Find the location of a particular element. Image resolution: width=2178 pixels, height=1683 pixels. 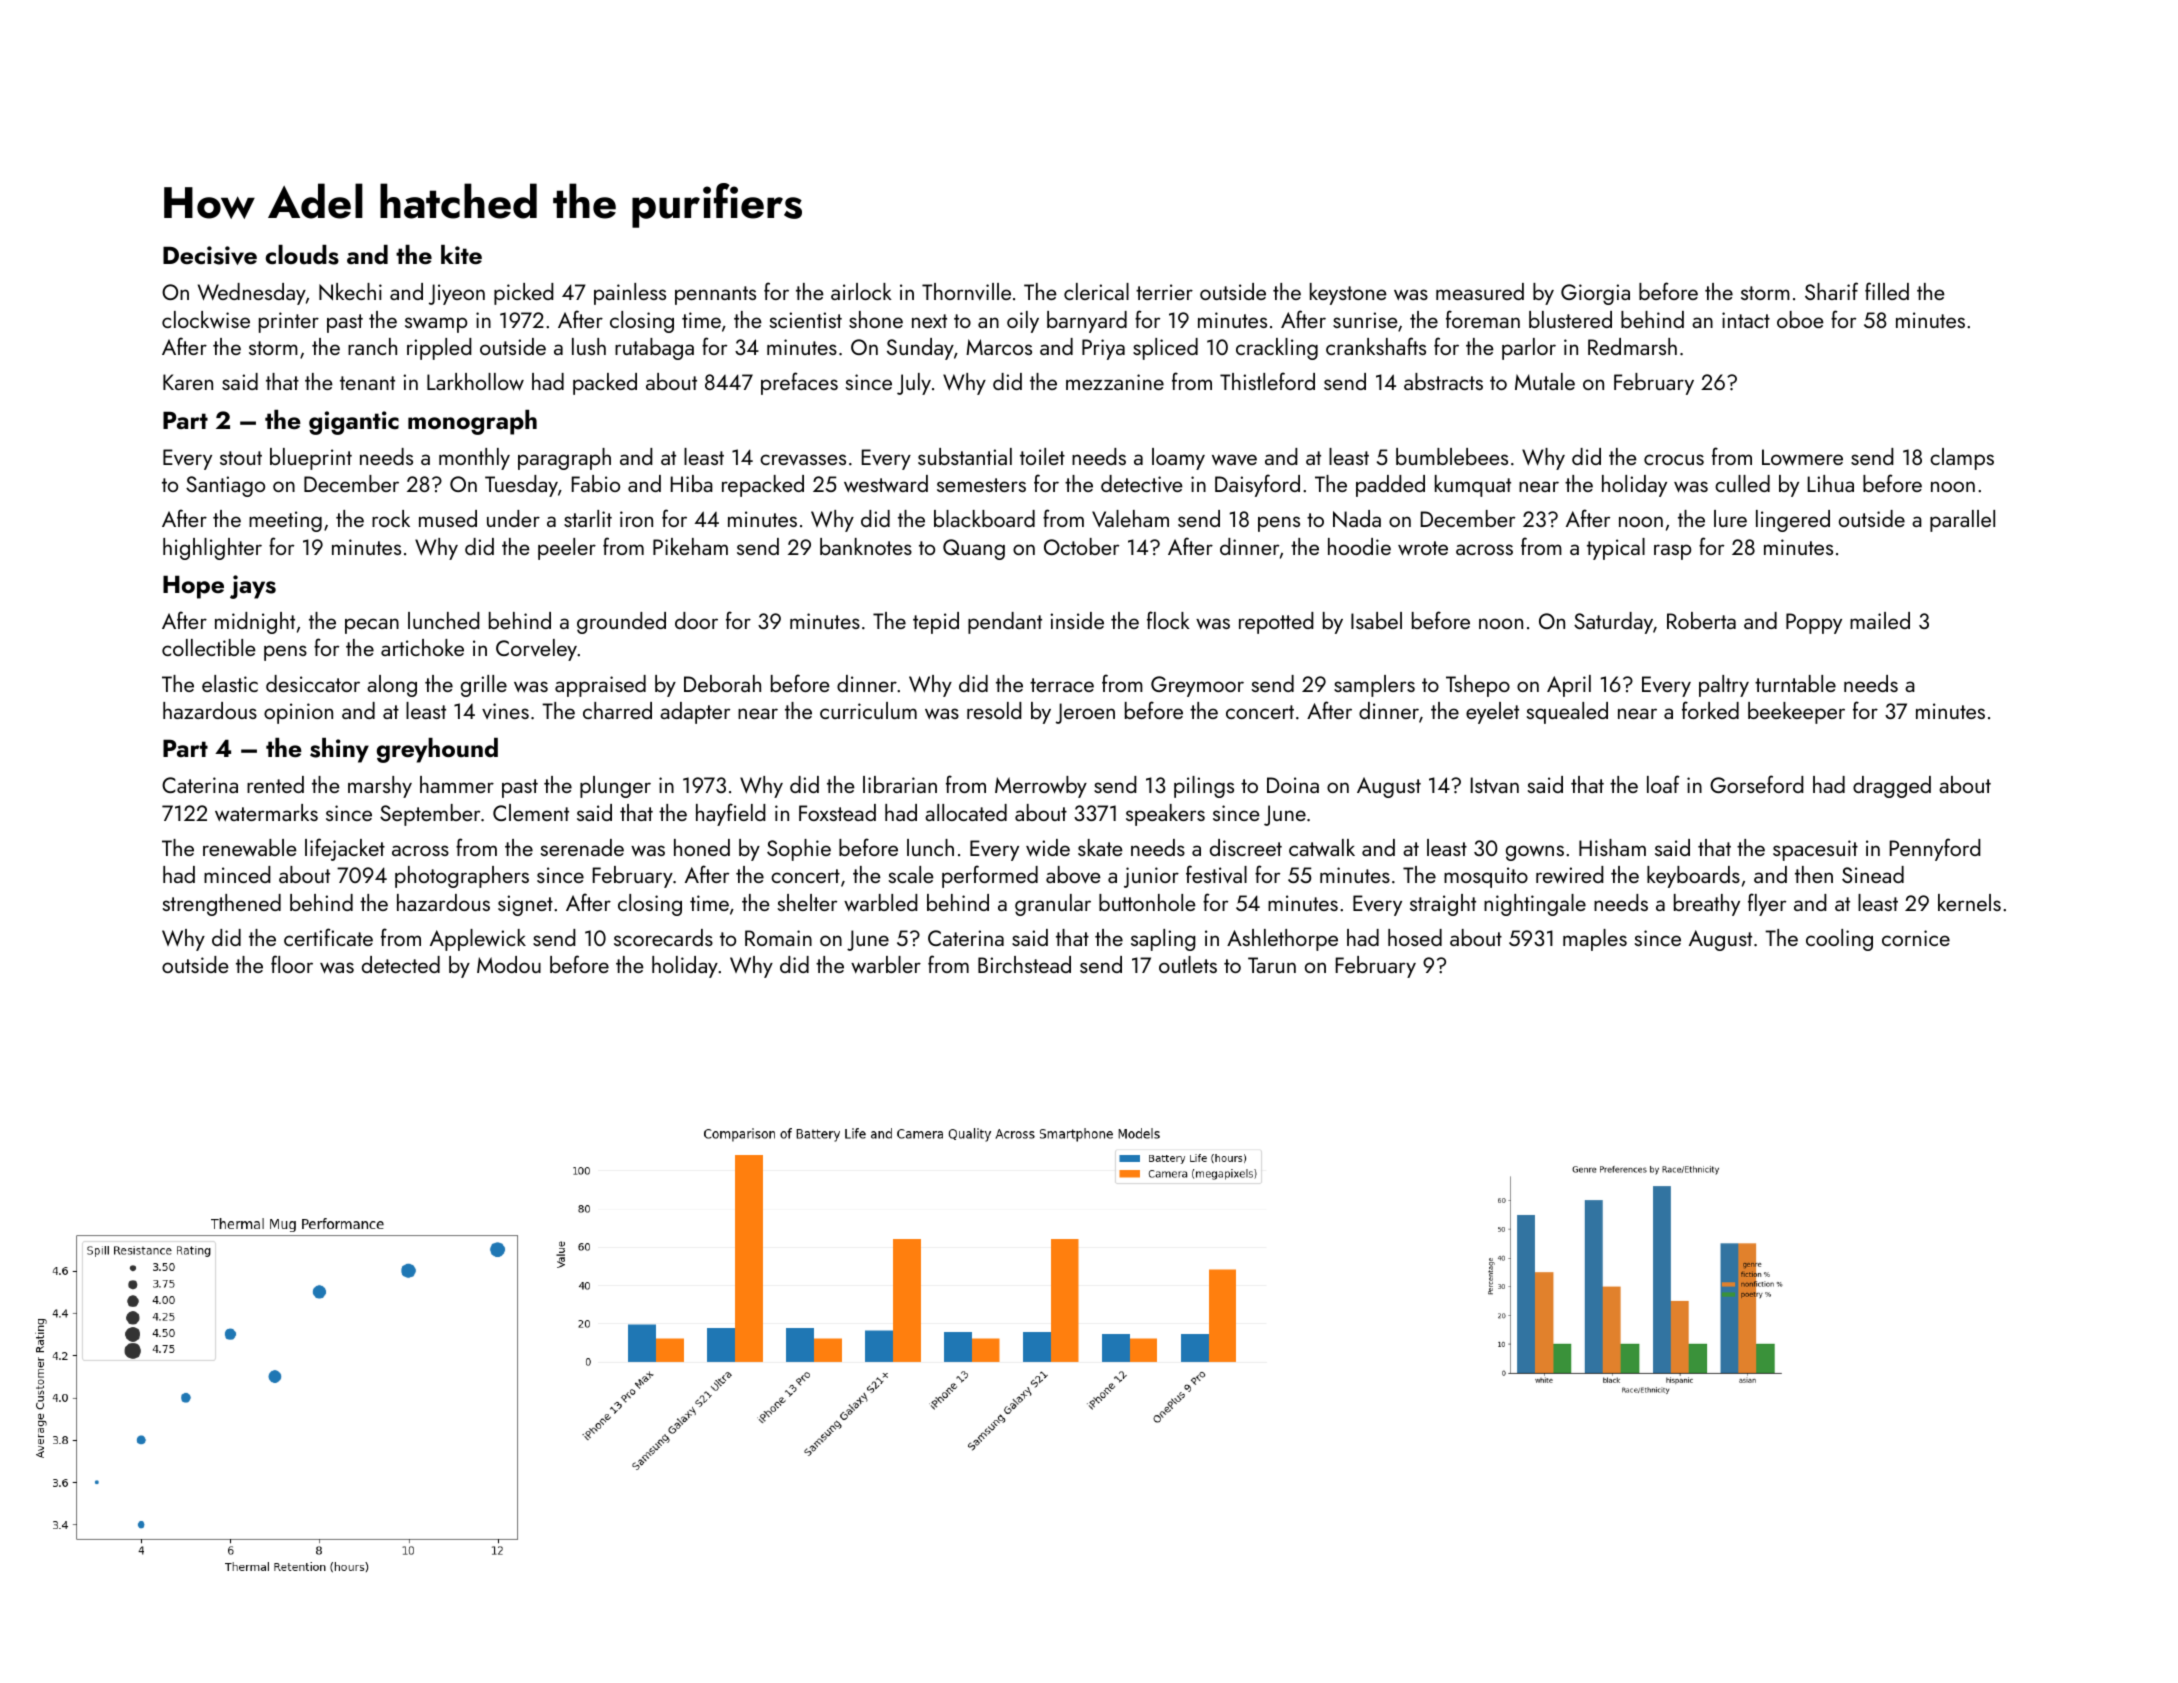

Thornville is located at coordinates (966, 291).
